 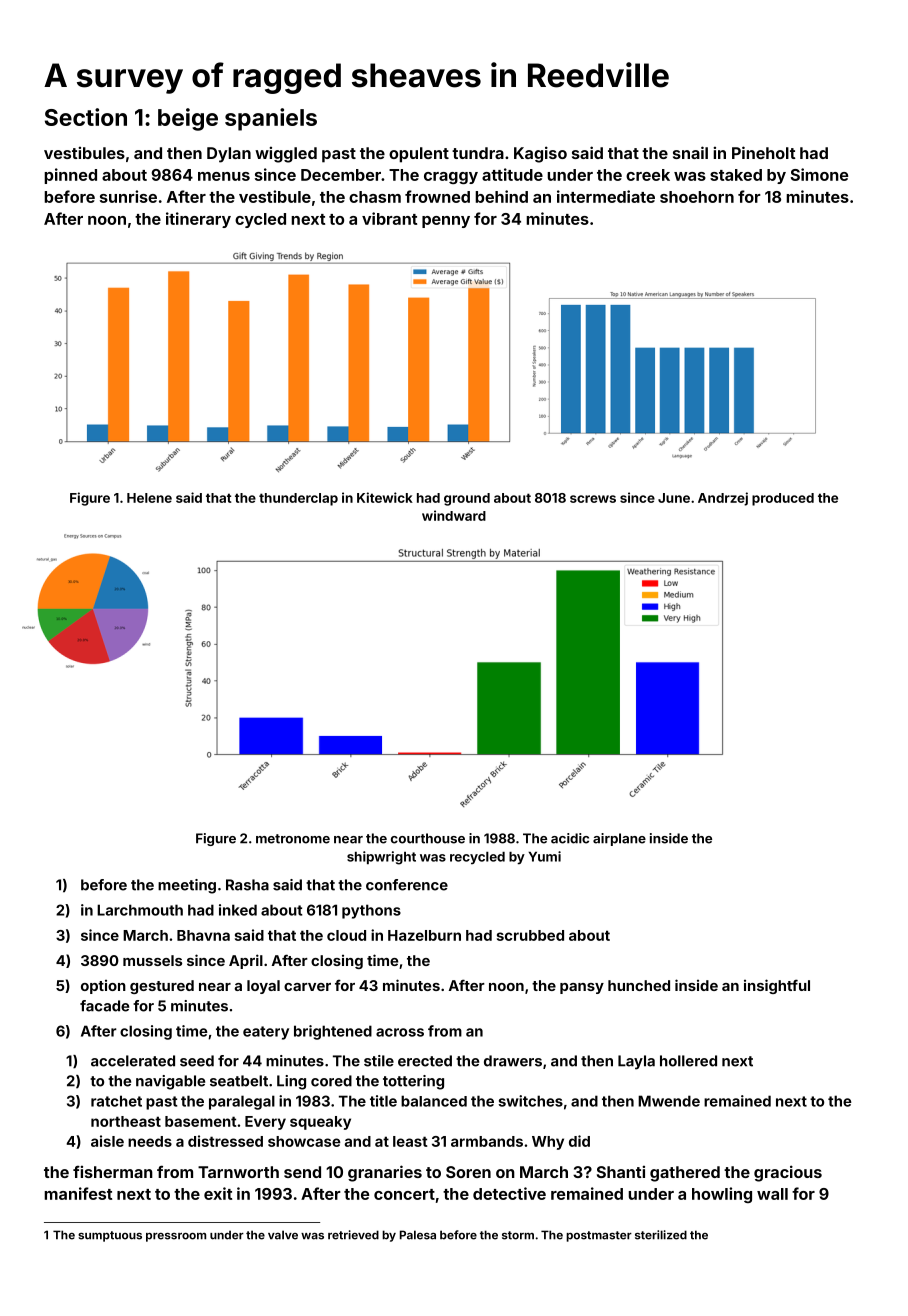 What do you see at coordinates (188, 119) in the image?
I see `beige` at bounding box center [188, 119].
